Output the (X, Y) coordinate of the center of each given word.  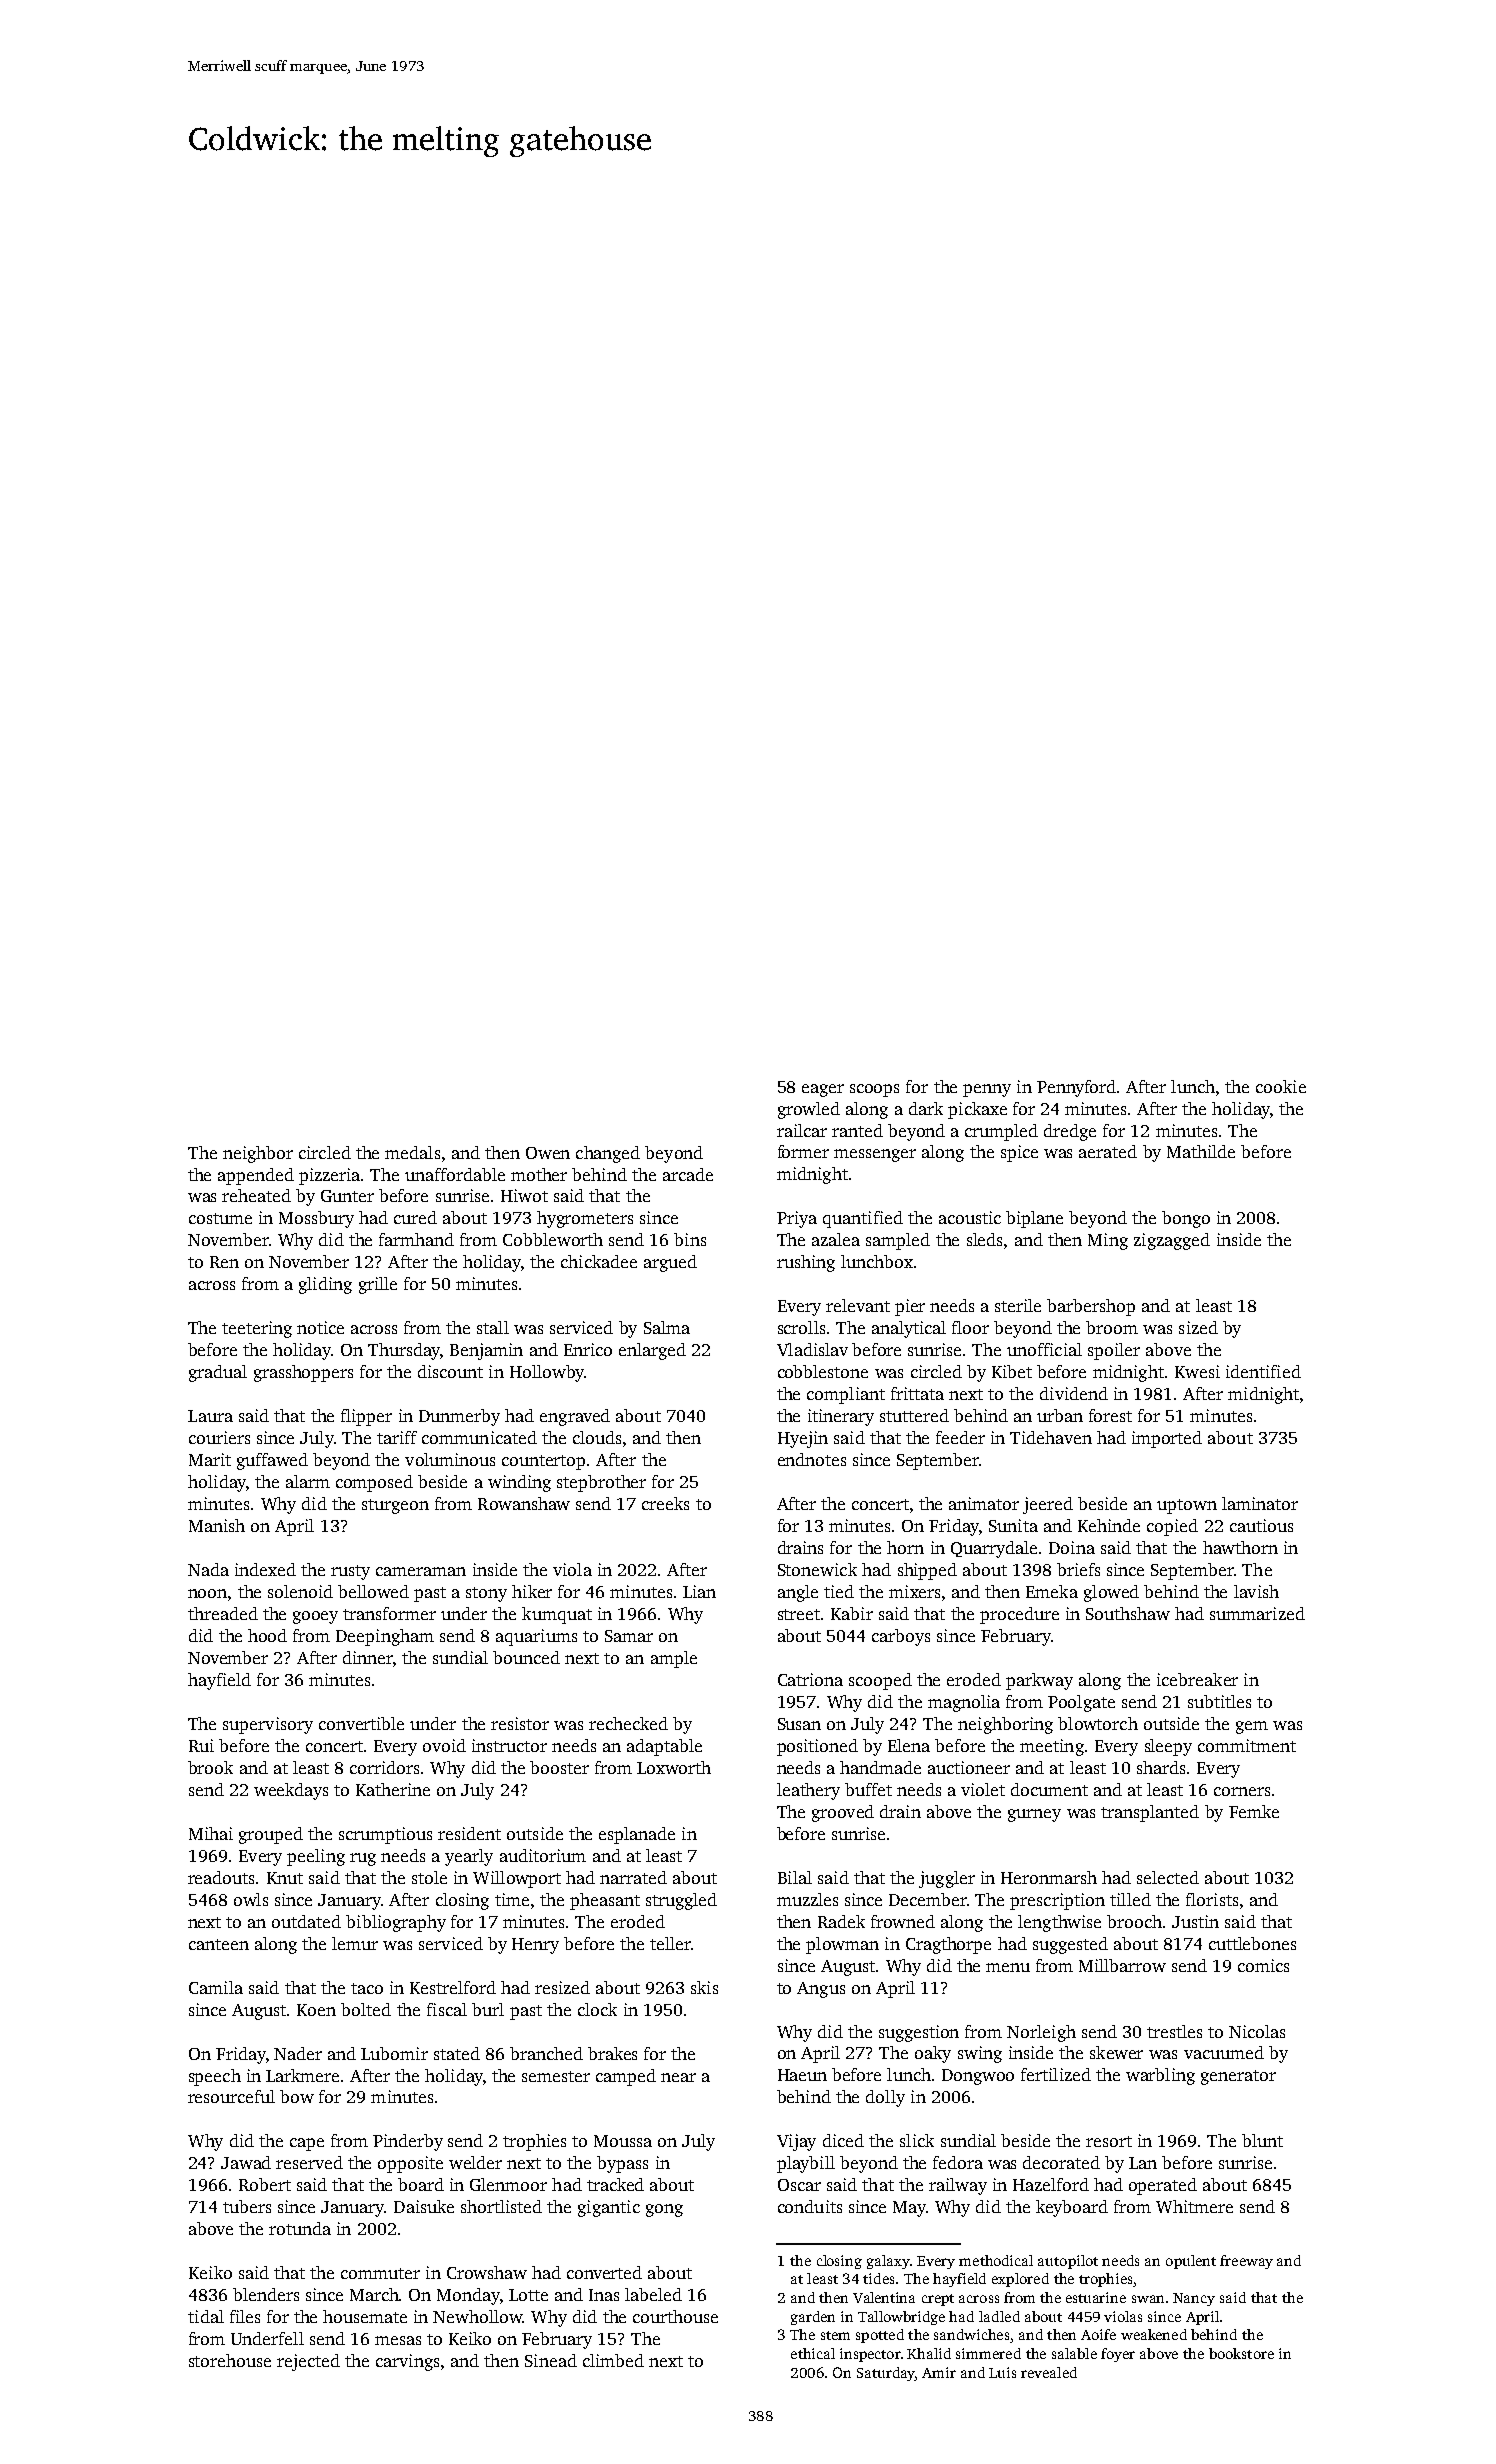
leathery (808, 1791)
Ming (1108, 1241)
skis (704, 1987)
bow (297, 2096)
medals (412, 1152)
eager (823, 1090)
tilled (1130, 1899)
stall (493, 1327)
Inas (604, 2295)
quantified (863, 1219)
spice (1019, 1153)
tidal (206, 2316)
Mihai (211, 1833)
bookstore (1241, 2353)
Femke (1254, 1811)
